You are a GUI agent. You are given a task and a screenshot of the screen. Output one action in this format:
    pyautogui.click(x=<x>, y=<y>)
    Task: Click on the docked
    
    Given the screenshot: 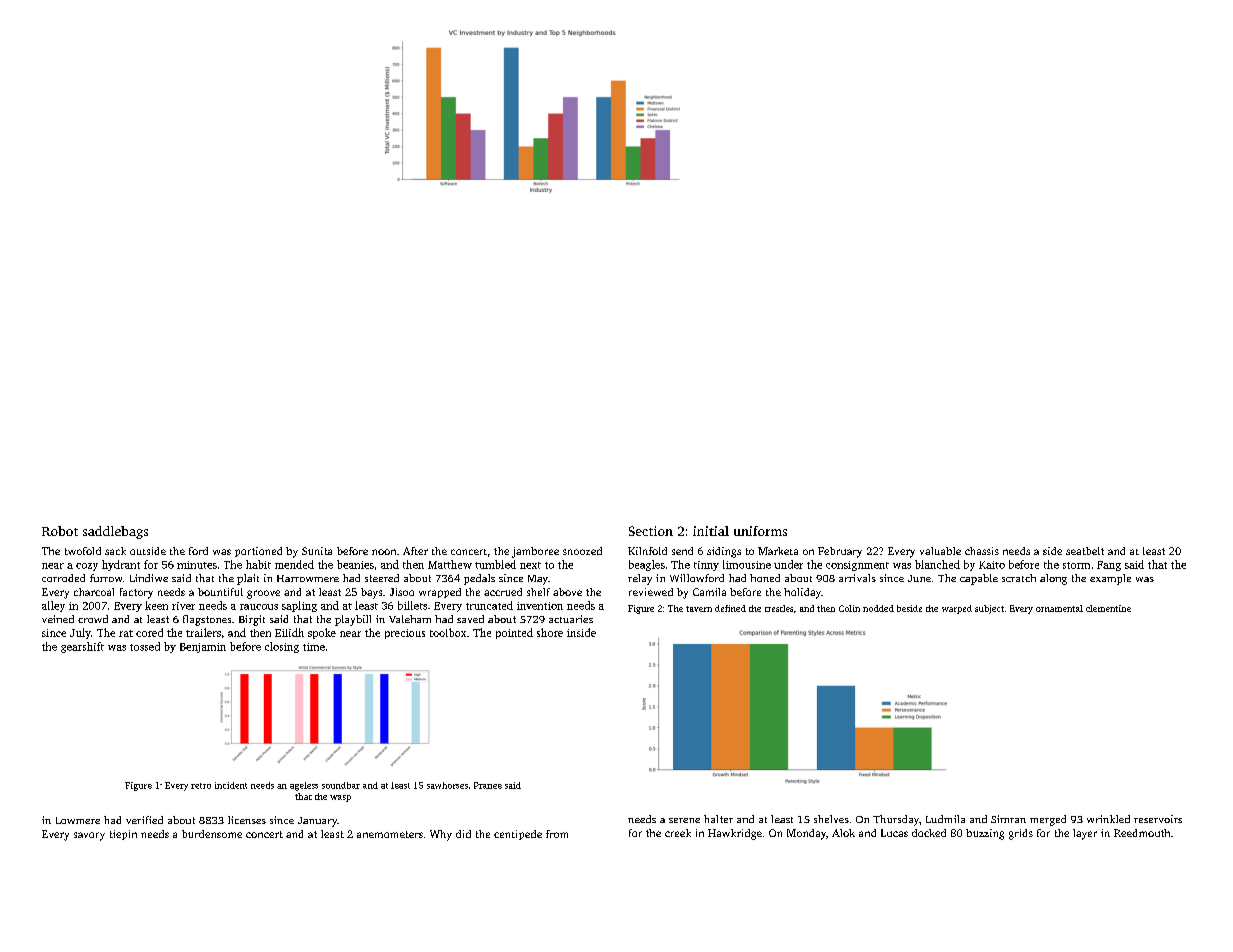 What is the action you would take?
    pyautogui.click(x=929, y=833)
